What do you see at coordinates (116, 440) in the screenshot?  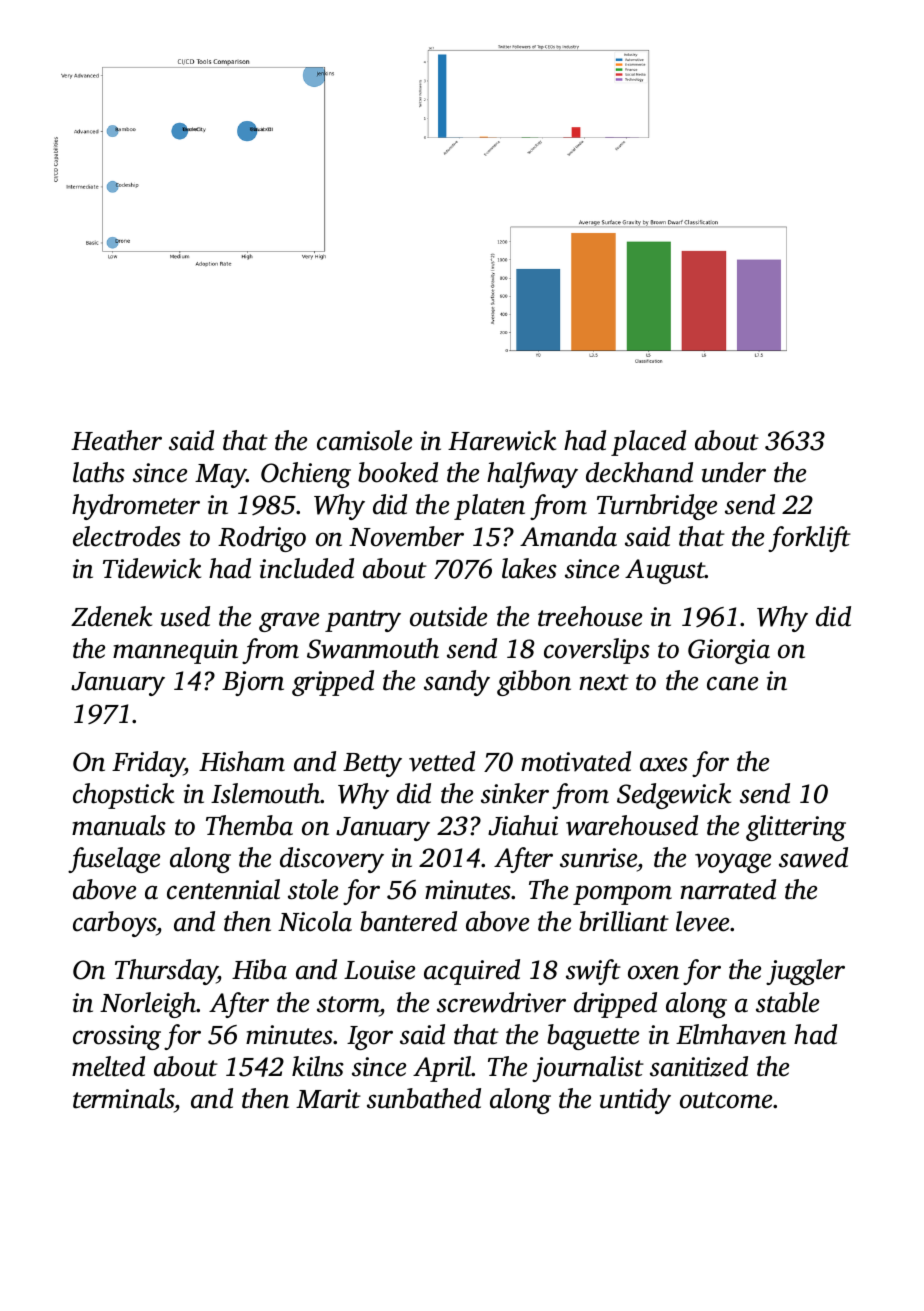 I see `Heather` at bounding box center [116, 440].
